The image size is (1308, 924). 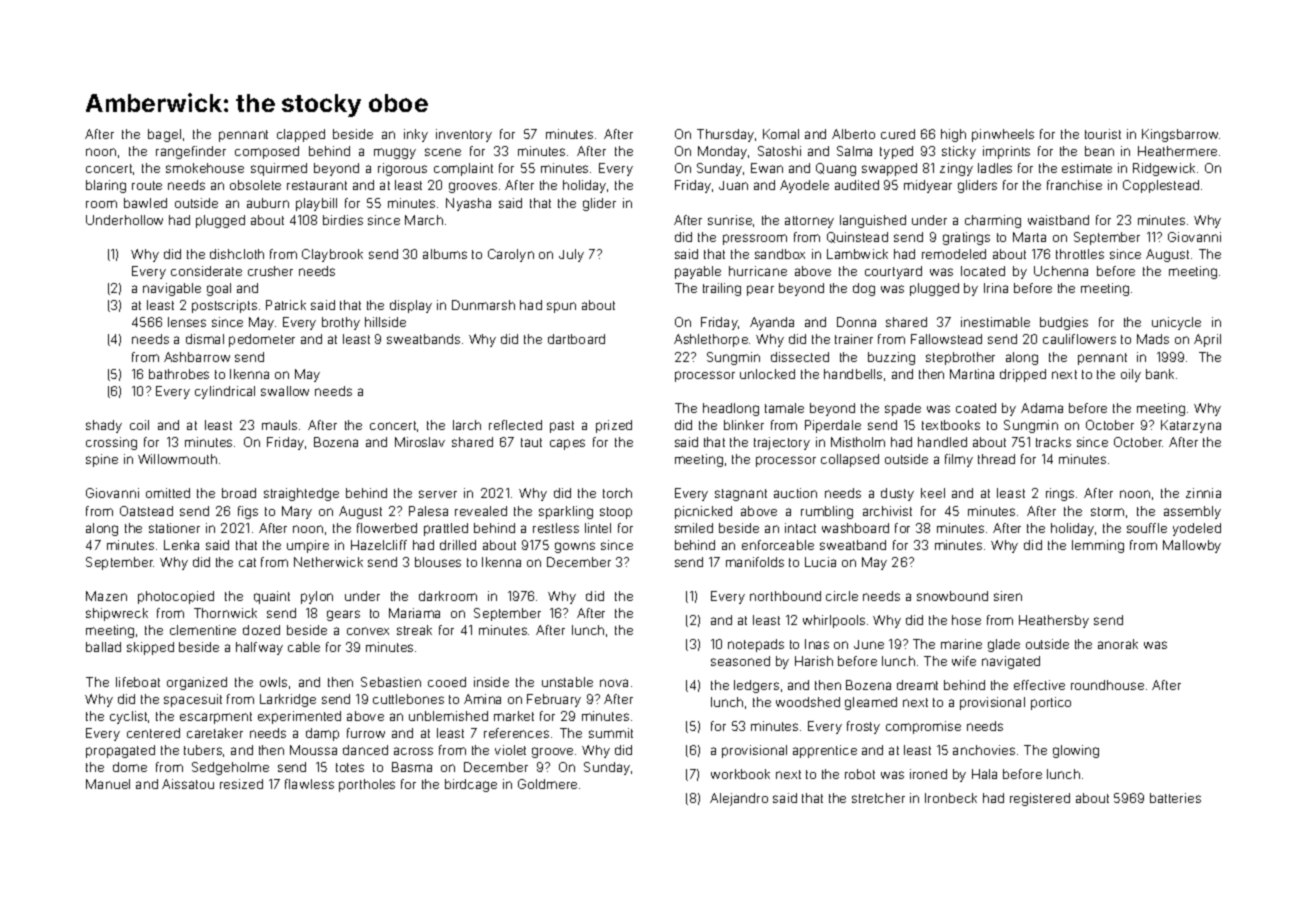 I want to click on inky, so click(x=416, y=135).
